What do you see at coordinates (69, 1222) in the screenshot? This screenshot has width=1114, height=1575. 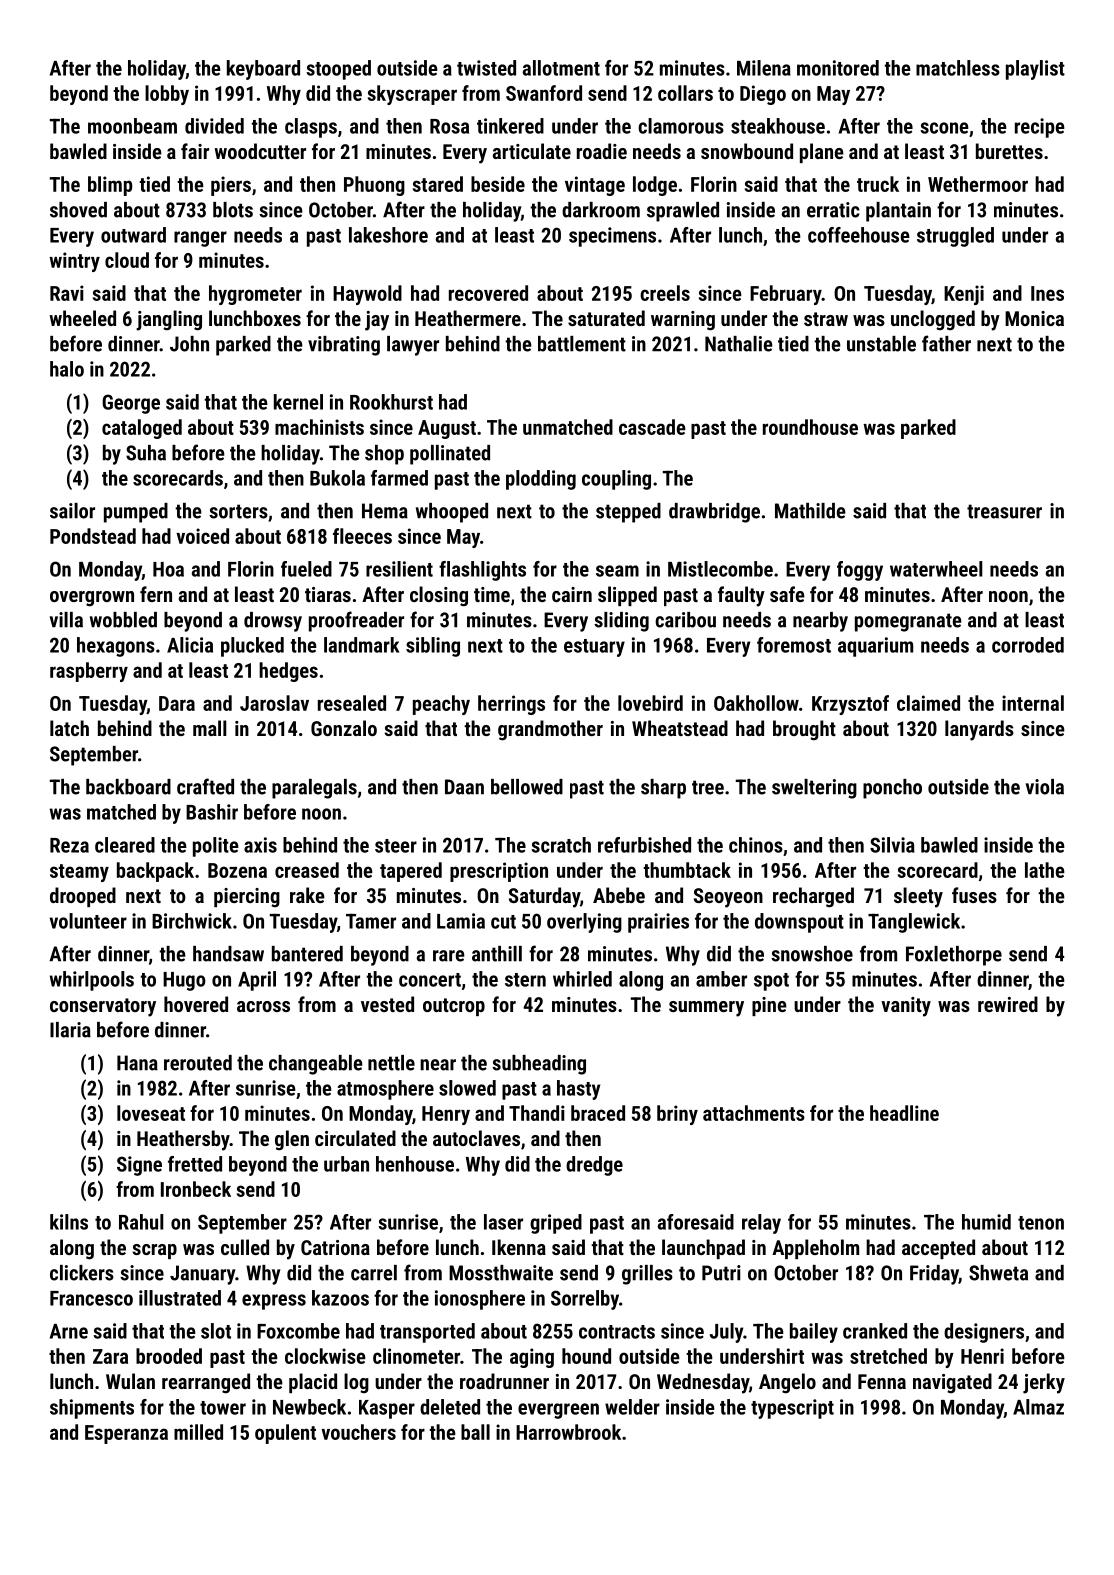 I see `kilns` at bounding box center [69, 1222].
